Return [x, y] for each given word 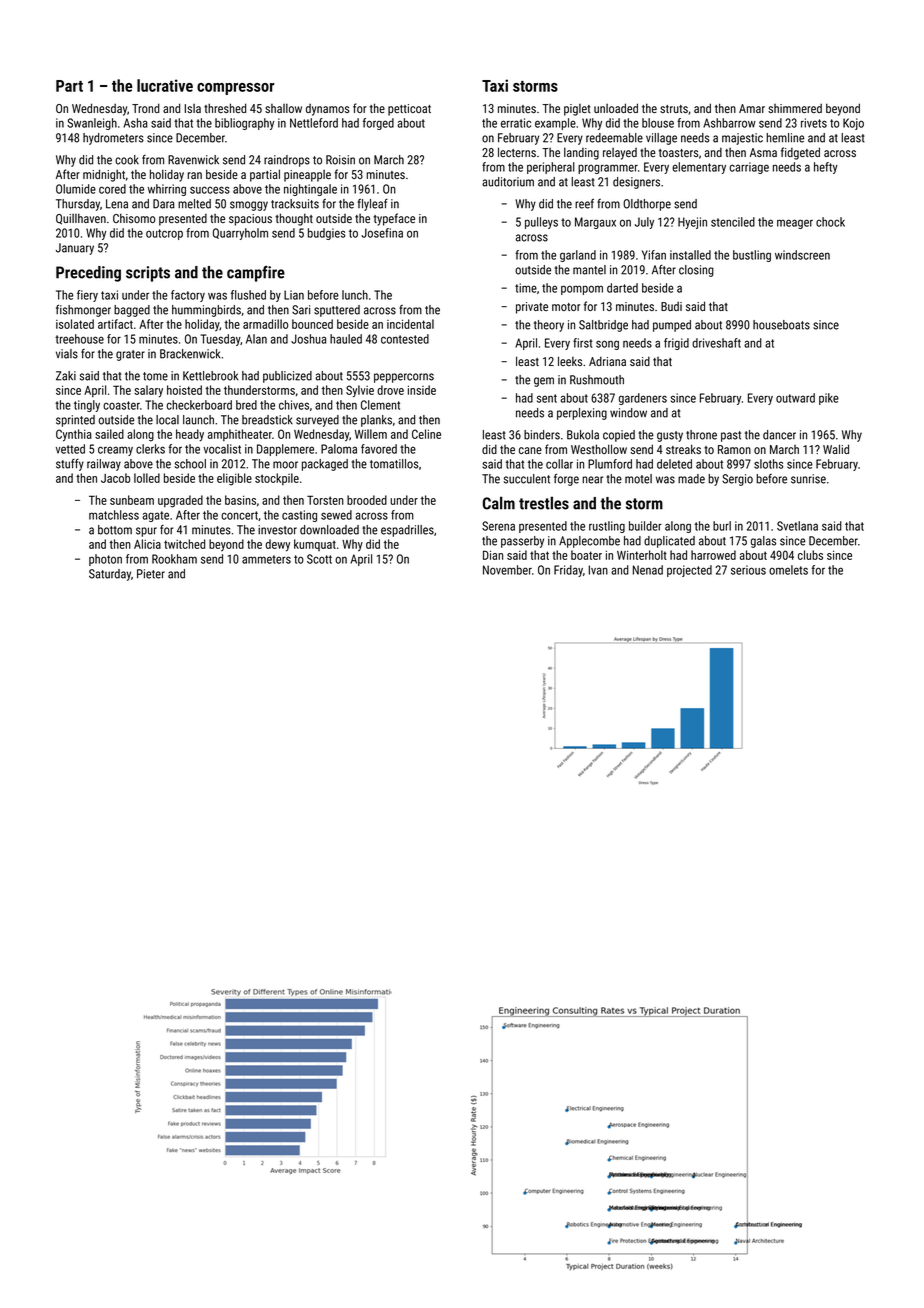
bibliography [244, 124]
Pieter [151, 574]
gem [544, 382]
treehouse [79, 339]
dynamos [327, 110]
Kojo [853, 124]
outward [795, 398]
